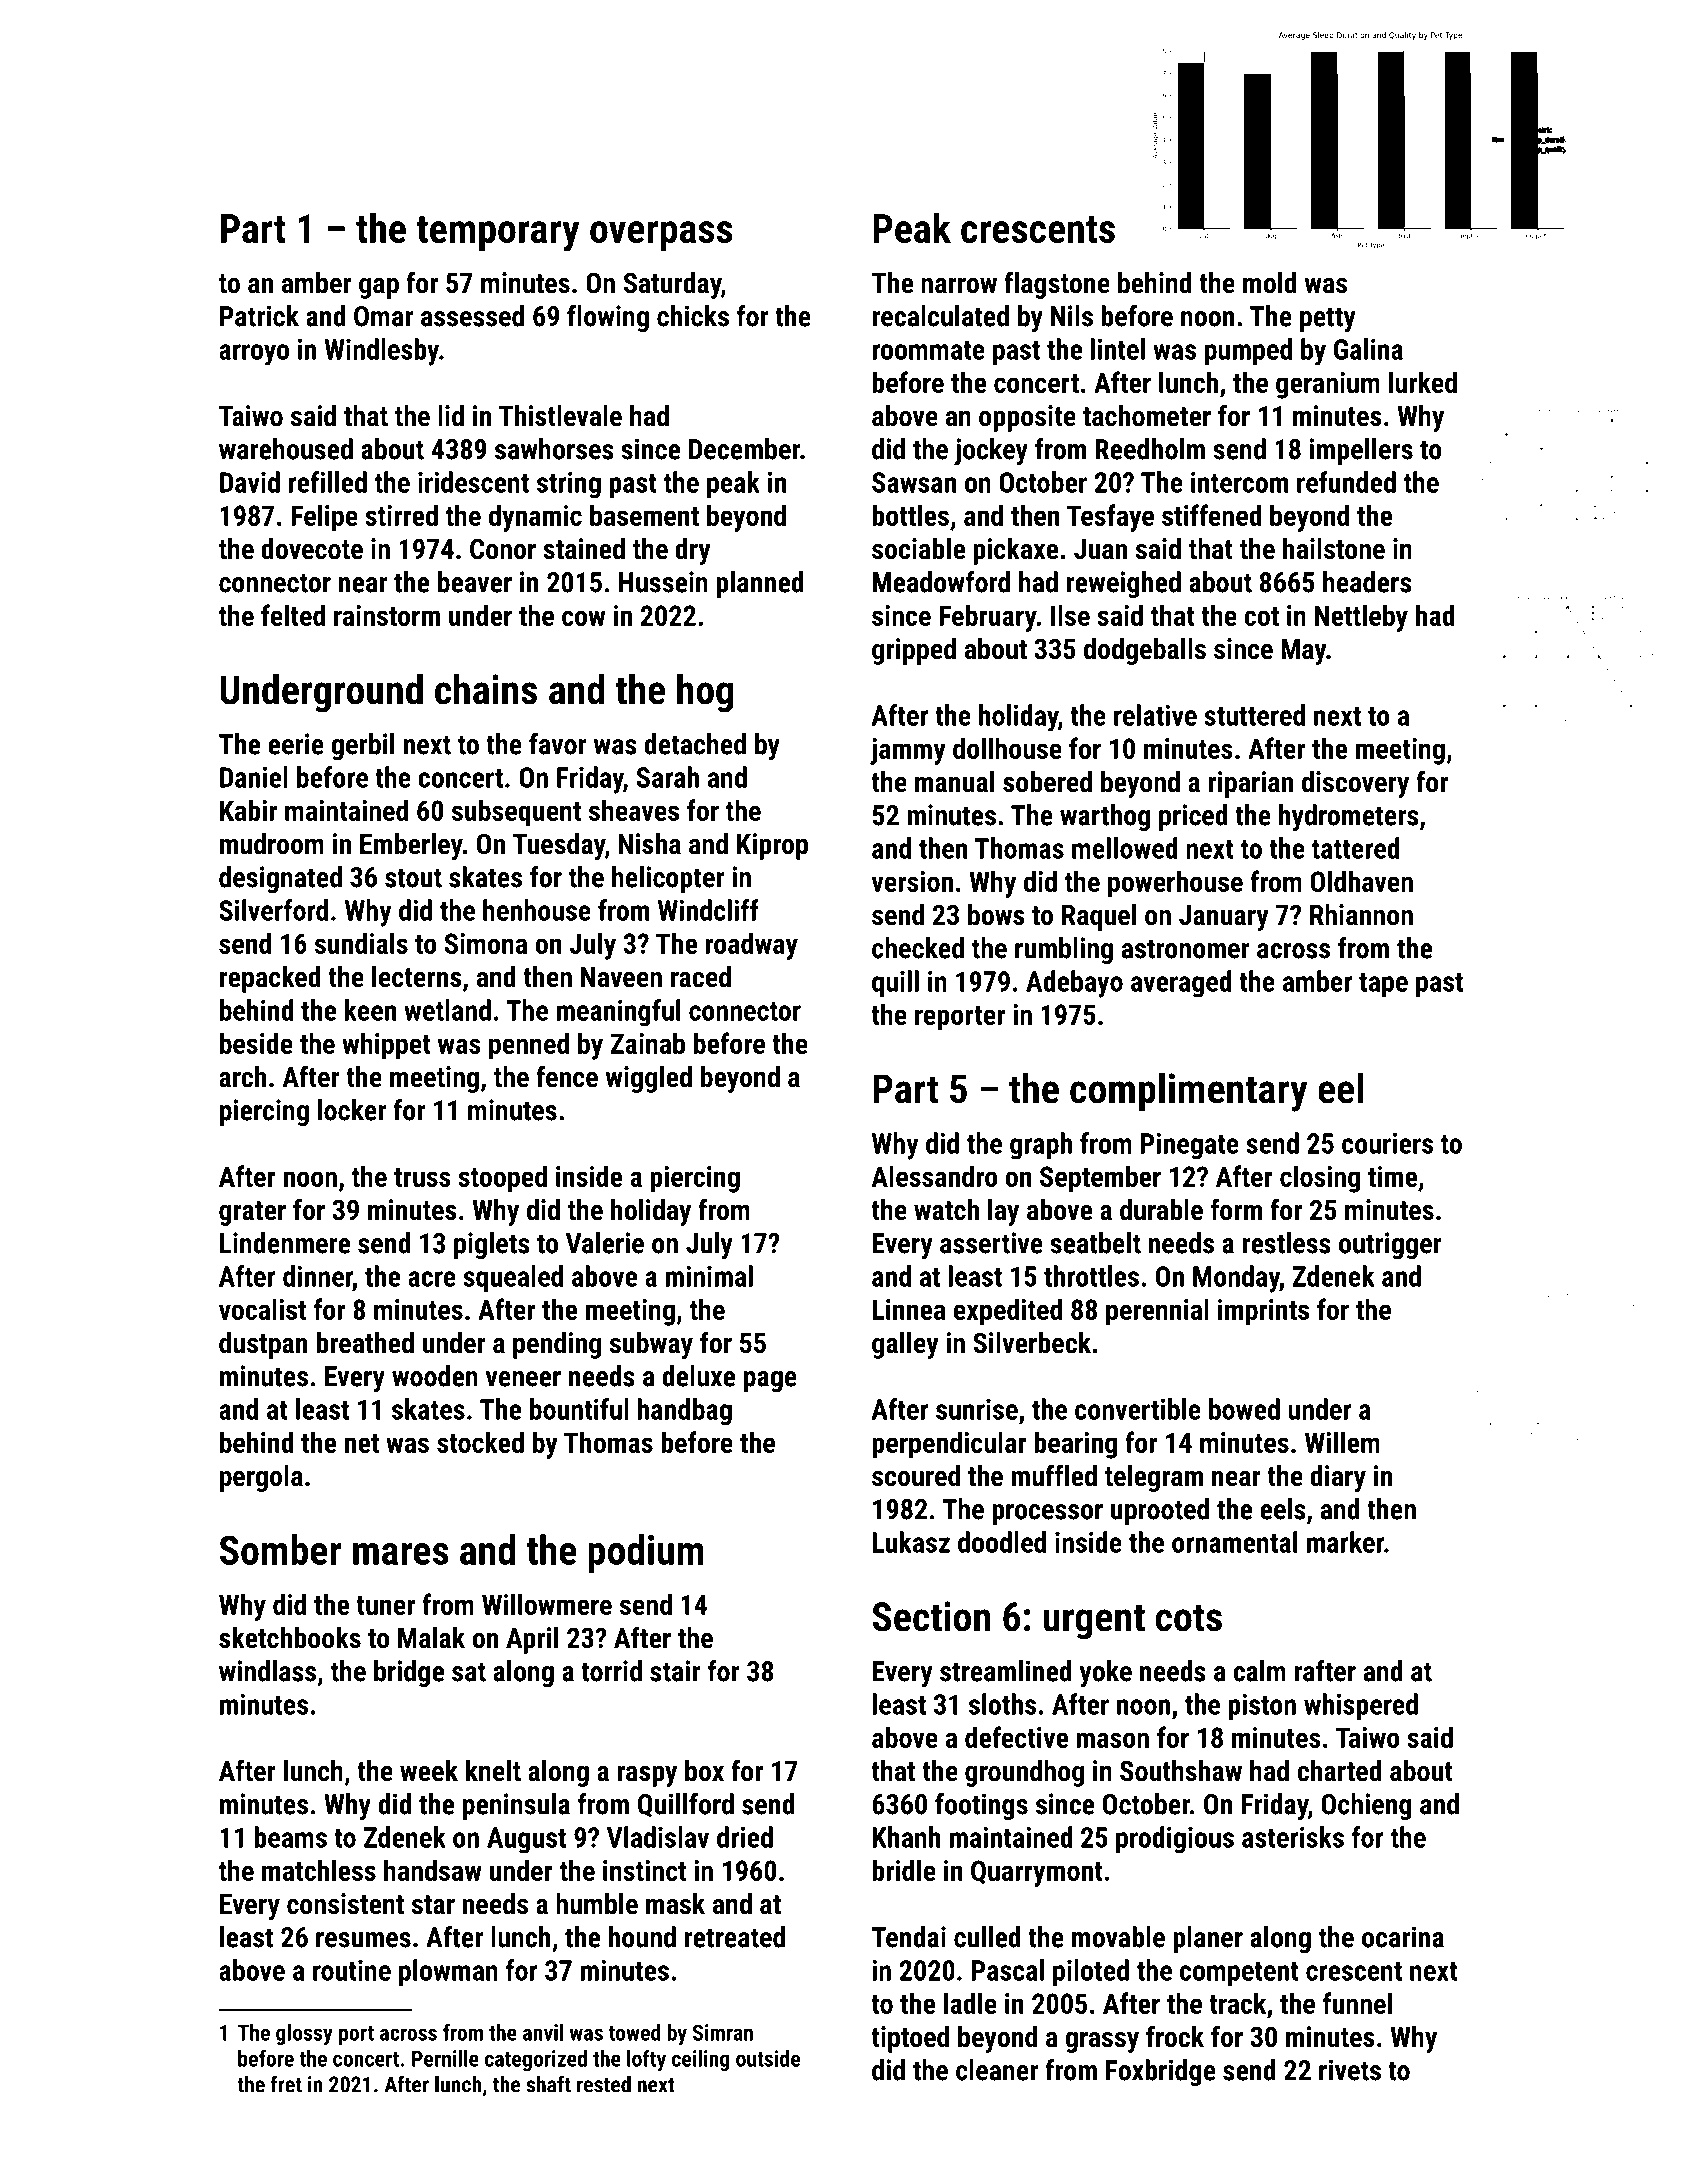 This screenshot has width=1683, height=2178. I want to click on astronomer, so click(1186, 949).
